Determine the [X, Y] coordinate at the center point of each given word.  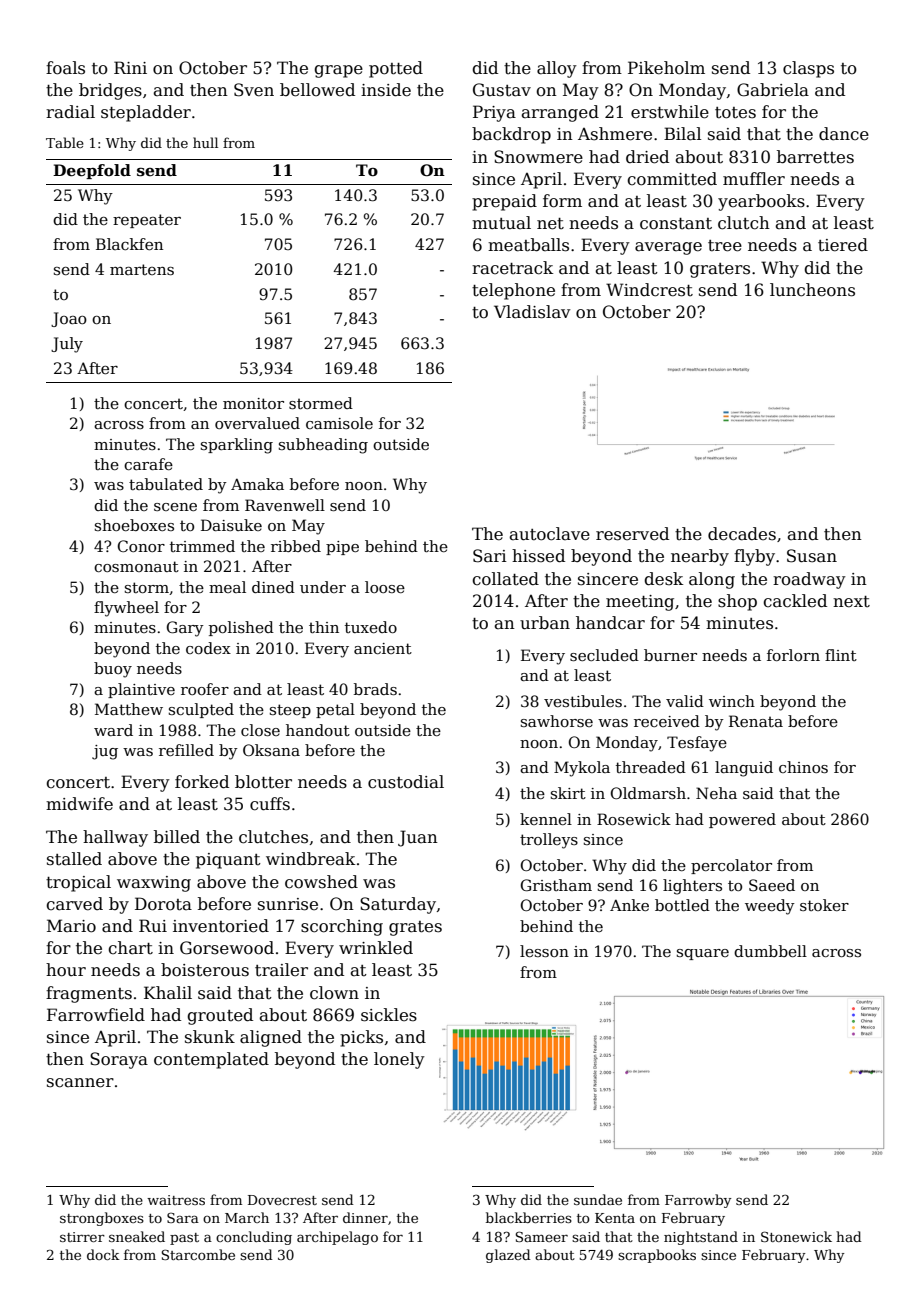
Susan [812, 556]
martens [142, 269]
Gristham [556, 885]
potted [396, 69]
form [562, 201]
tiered [843, 245]
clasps [808, 69]
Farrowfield [96, 1015]
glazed [508, 1256]
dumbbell [770, 951]
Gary [185, 629]
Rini [130, 67]
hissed [538, 556]
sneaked [137, 1236]
